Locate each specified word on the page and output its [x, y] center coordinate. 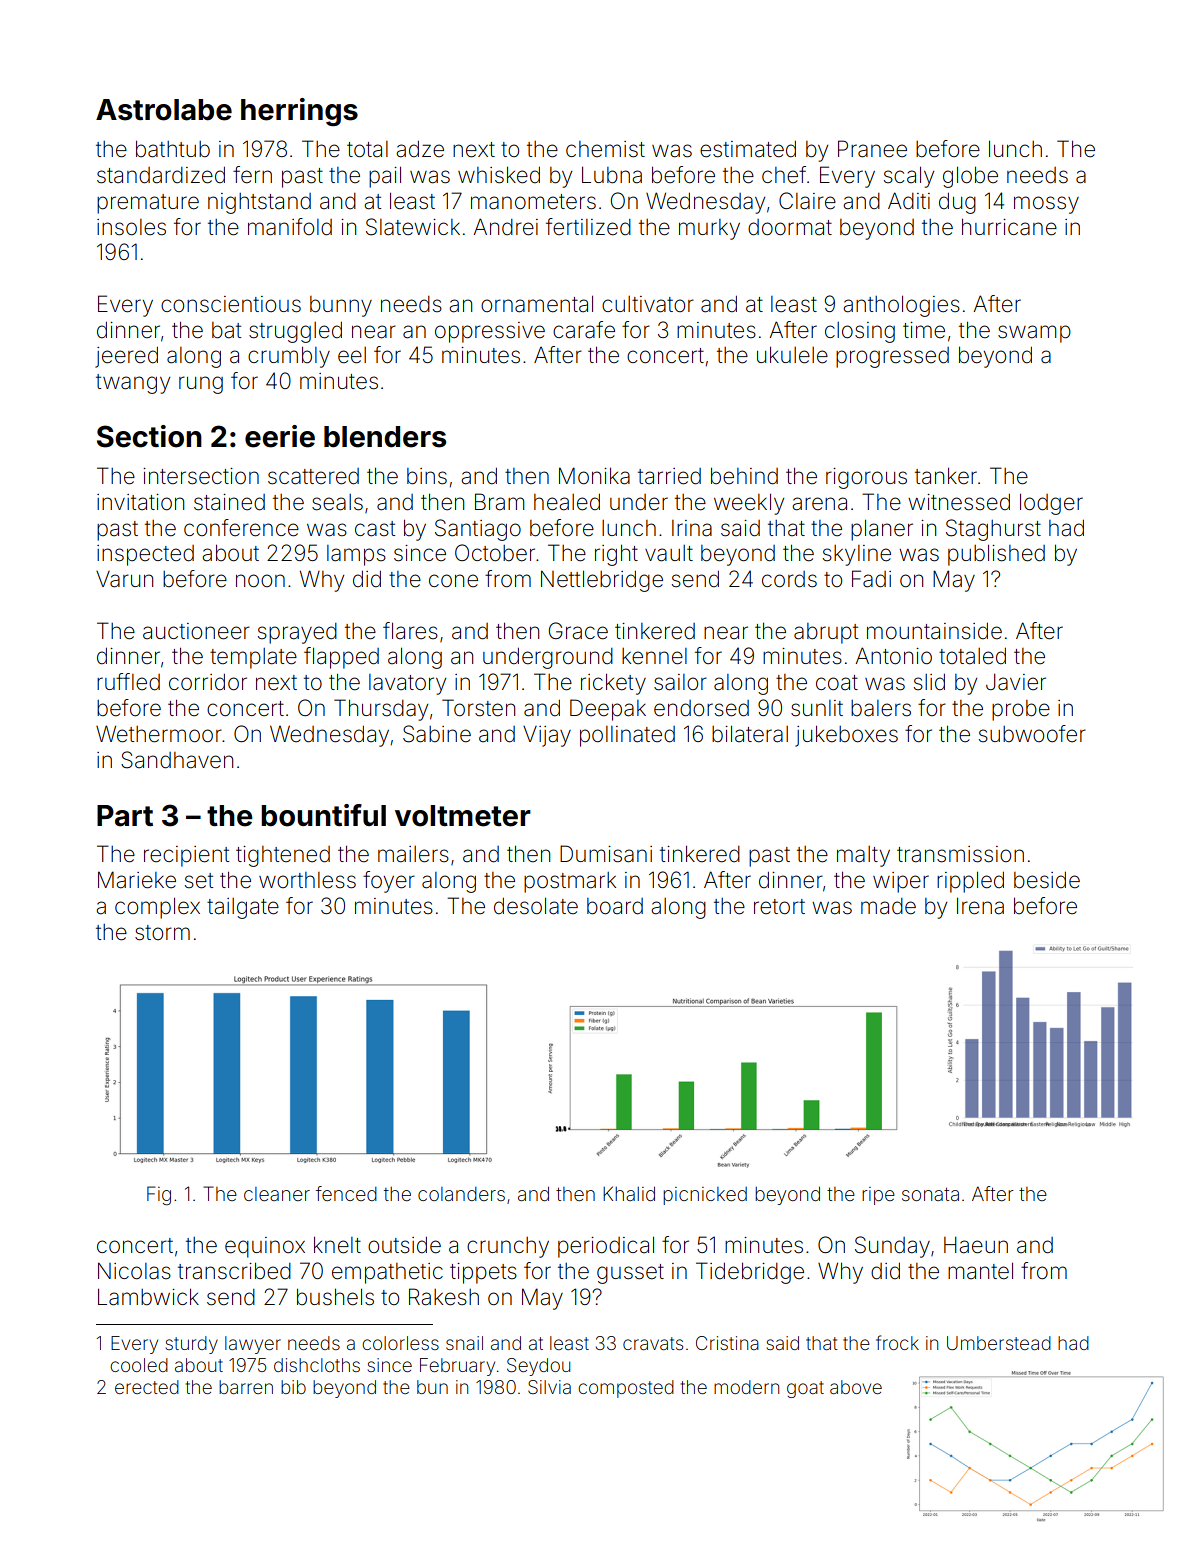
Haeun [976, 1245]
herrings [299, 112]
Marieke [137, 880]
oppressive [490, 332]
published [996, 555]
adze [420, 149]
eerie [280, 436]
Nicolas [134, 1271]
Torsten [478, 708]
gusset [630, 1274]
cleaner [277, 1194]
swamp [1034, 334]
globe [970, 177]
